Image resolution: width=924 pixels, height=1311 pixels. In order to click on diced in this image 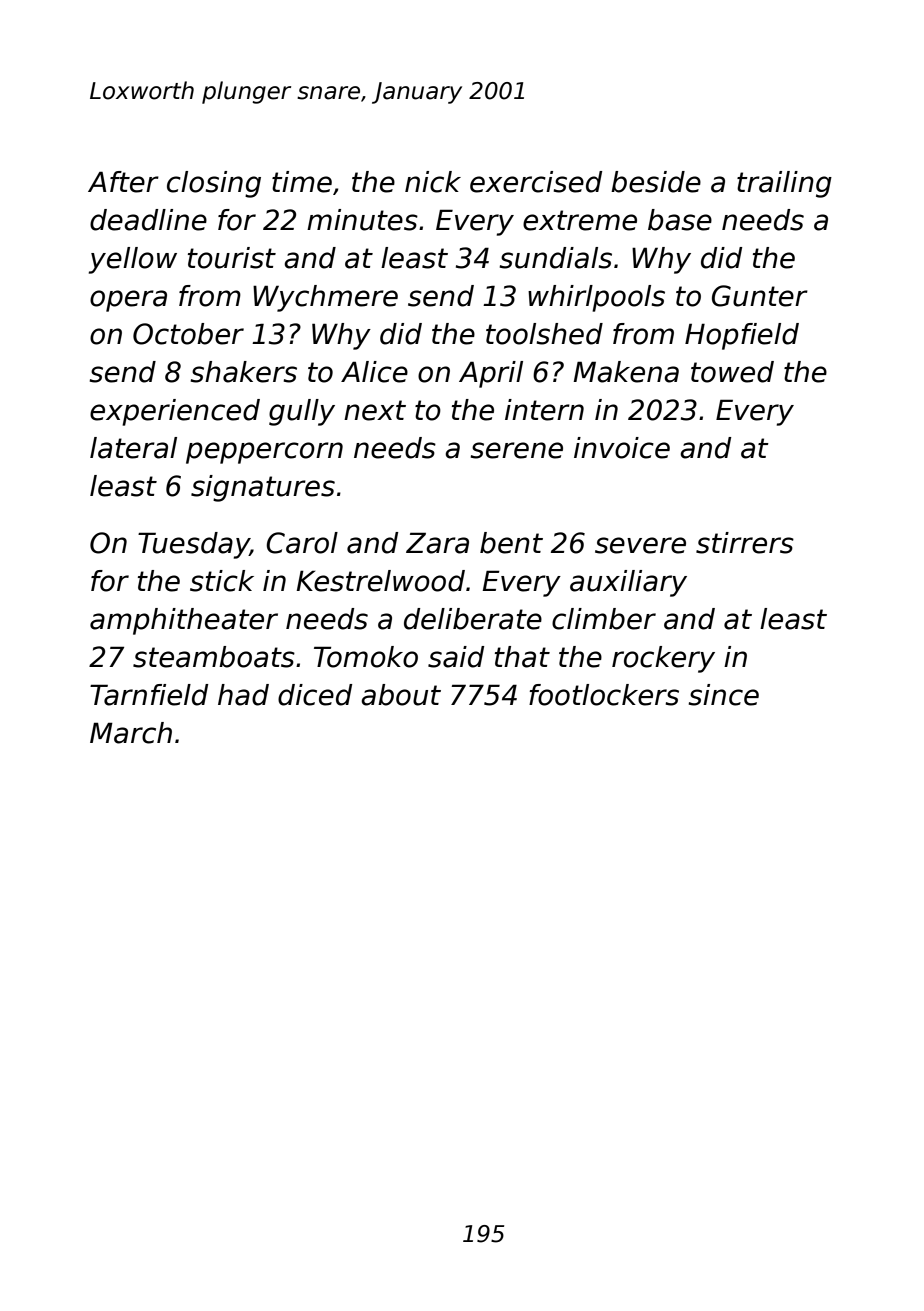, I will do `click(315, 695)`.
